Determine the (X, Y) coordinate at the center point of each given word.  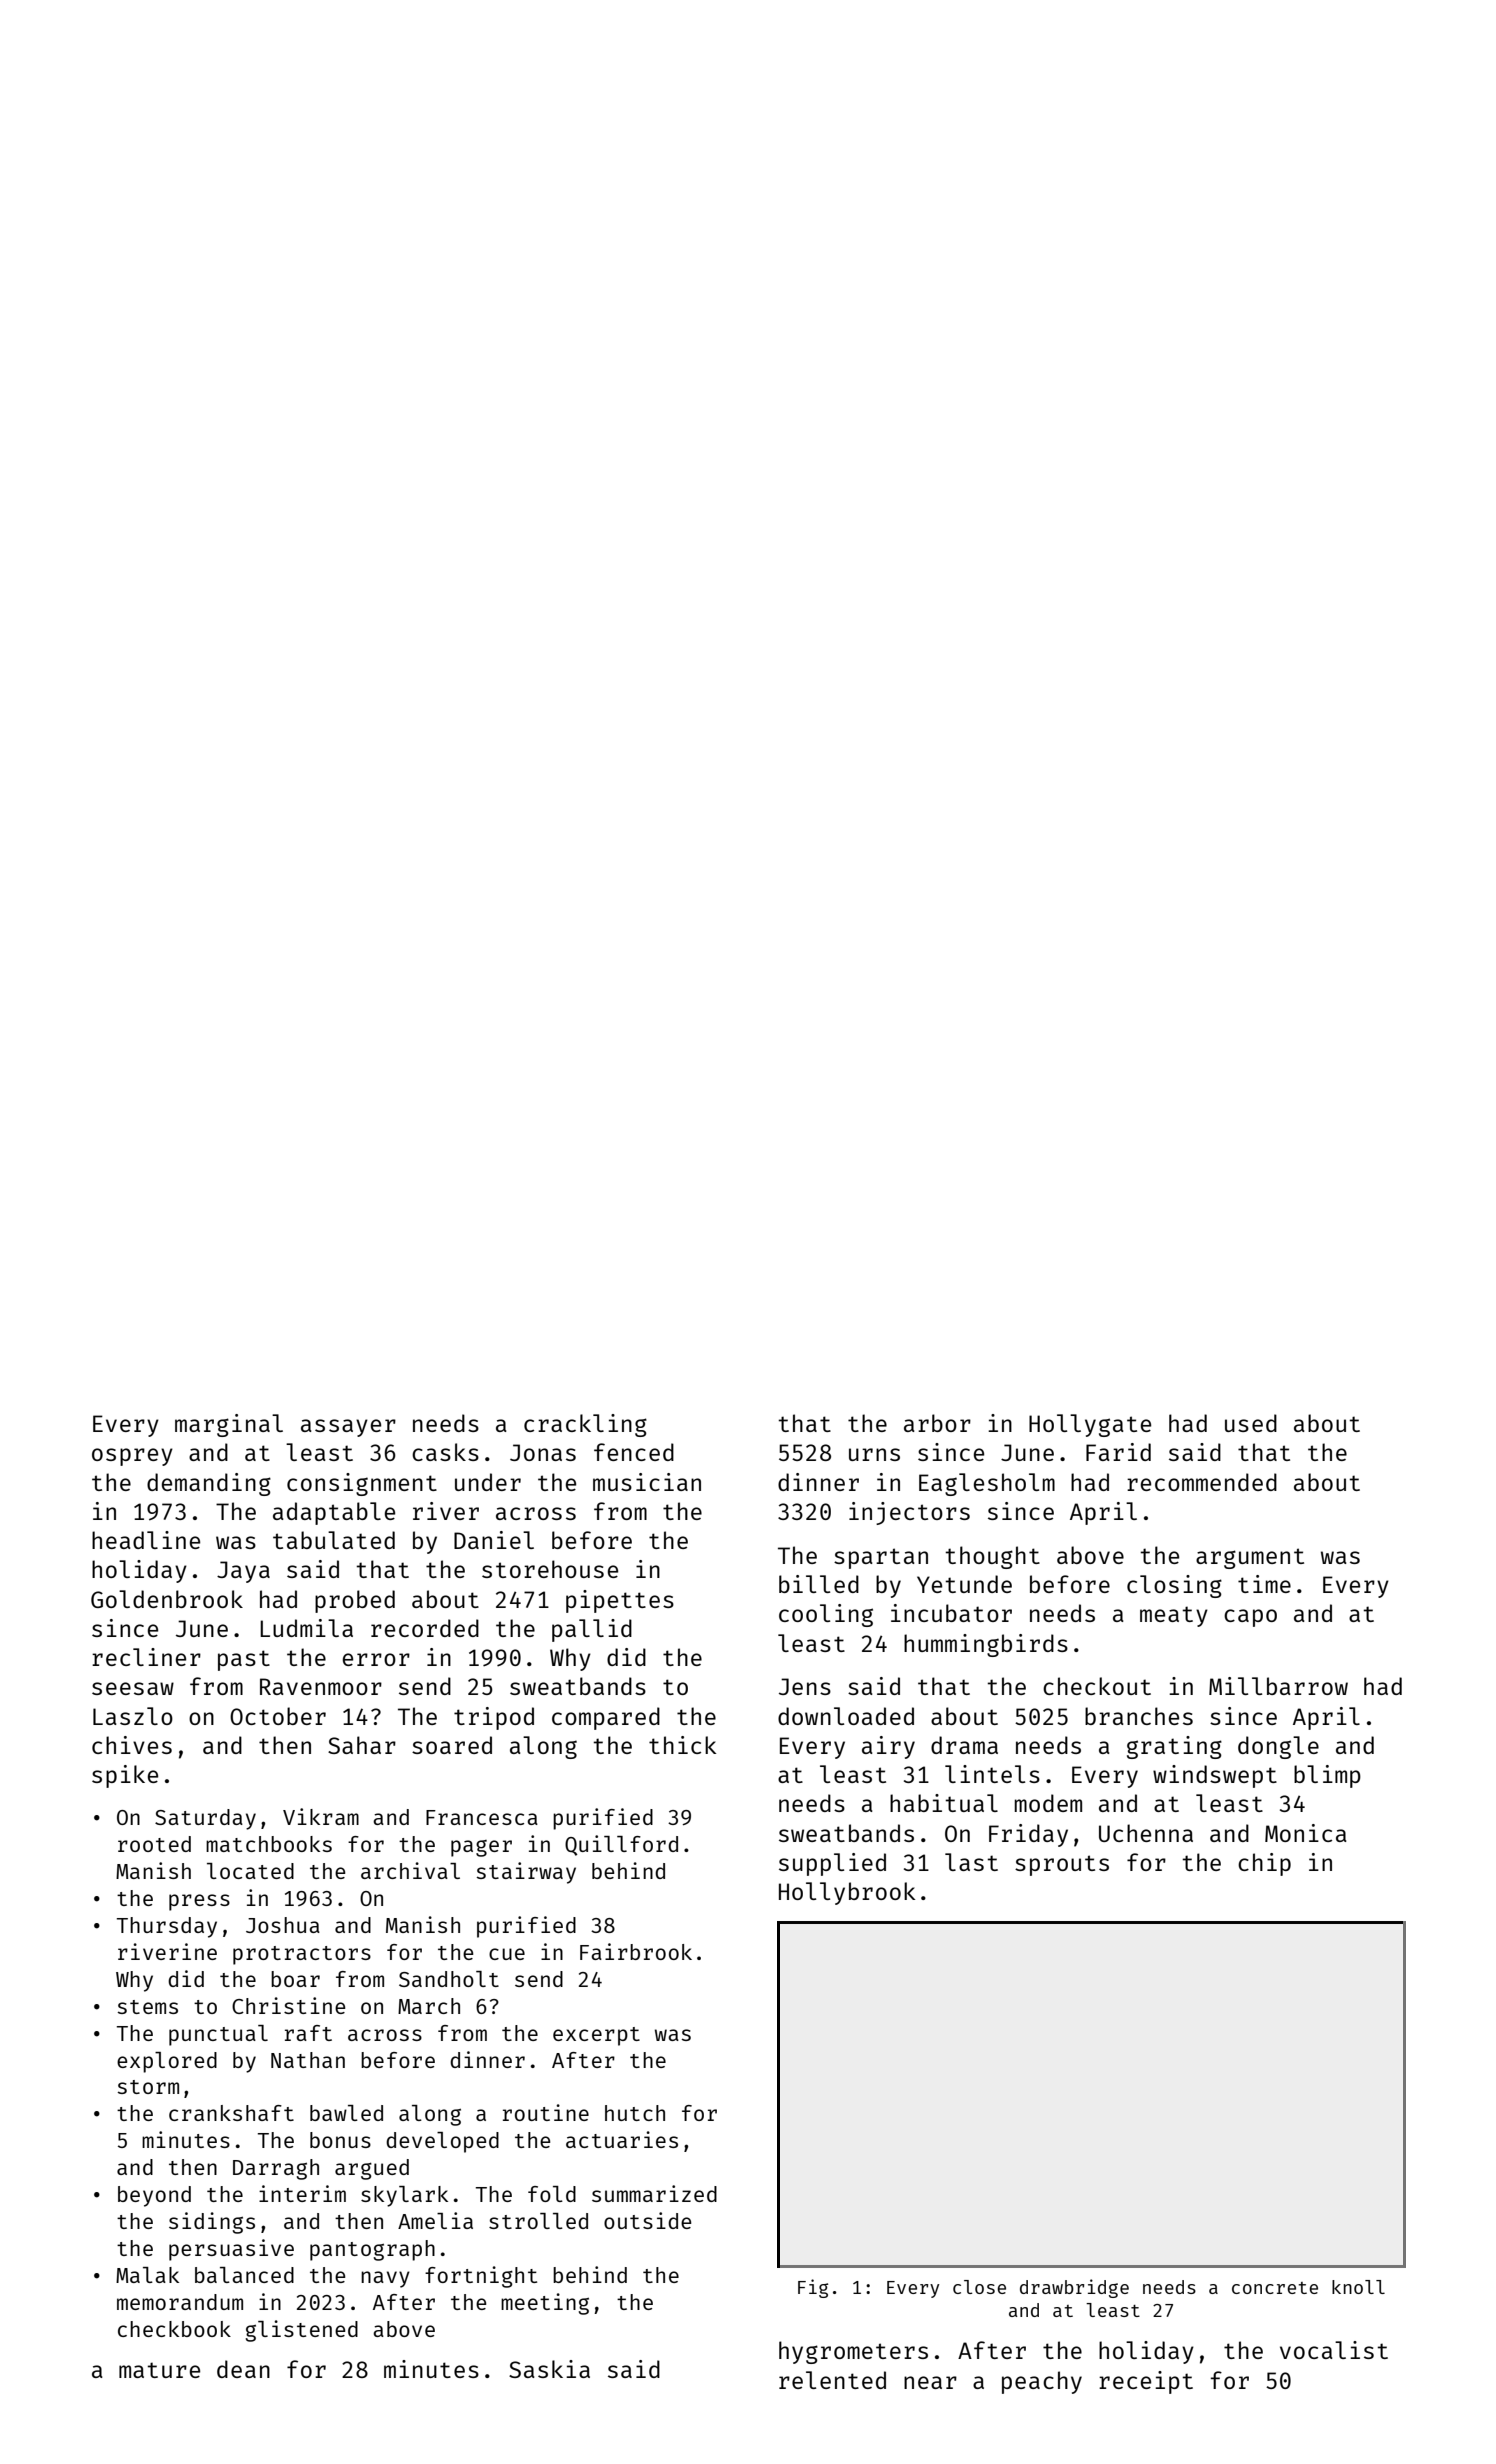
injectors (909, 1513)
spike (125, 1776)
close (979, 2287)
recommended (1202, 1482)
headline (146, 1540)
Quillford (621, 1845)
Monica (1306, 1833)
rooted (154, 1844)
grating (1174, 1747)
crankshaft (231, 2113)
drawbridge (1074, 2288)
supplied (832, 1864)
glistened (302, 2331)
